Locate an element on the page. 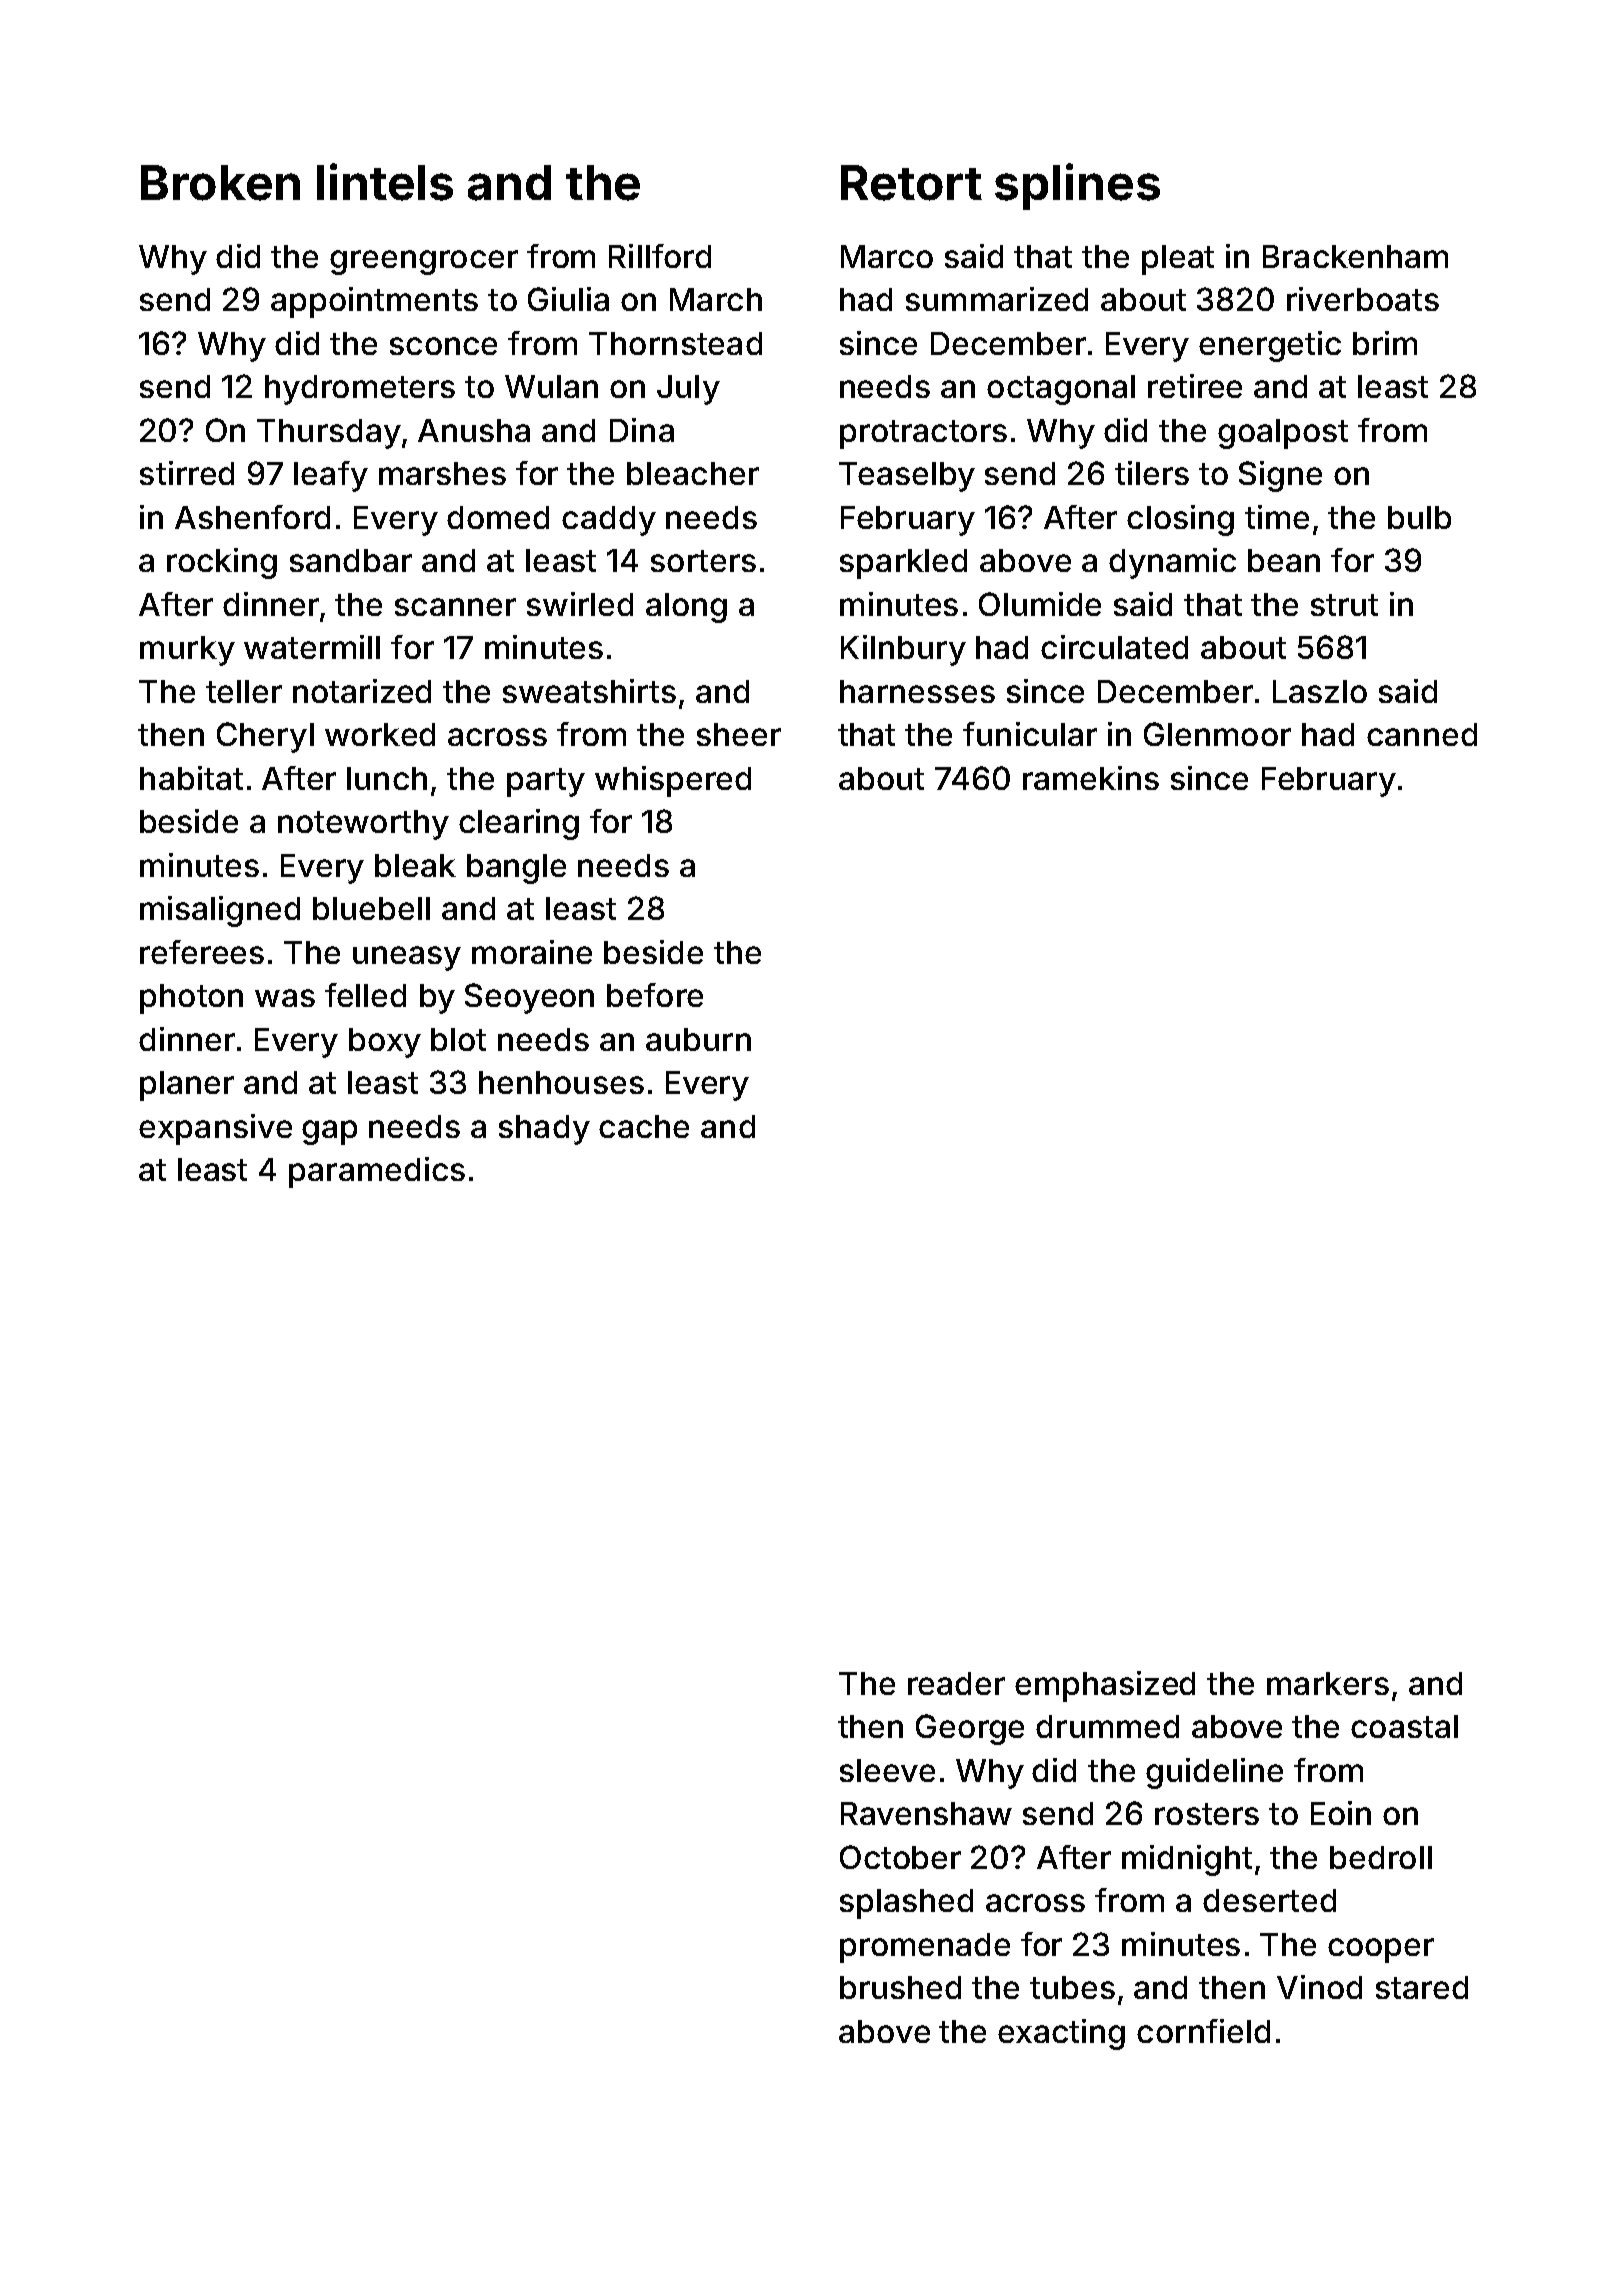 The image size is (1620, 2292). referees is located at coordinates (202, 952).
